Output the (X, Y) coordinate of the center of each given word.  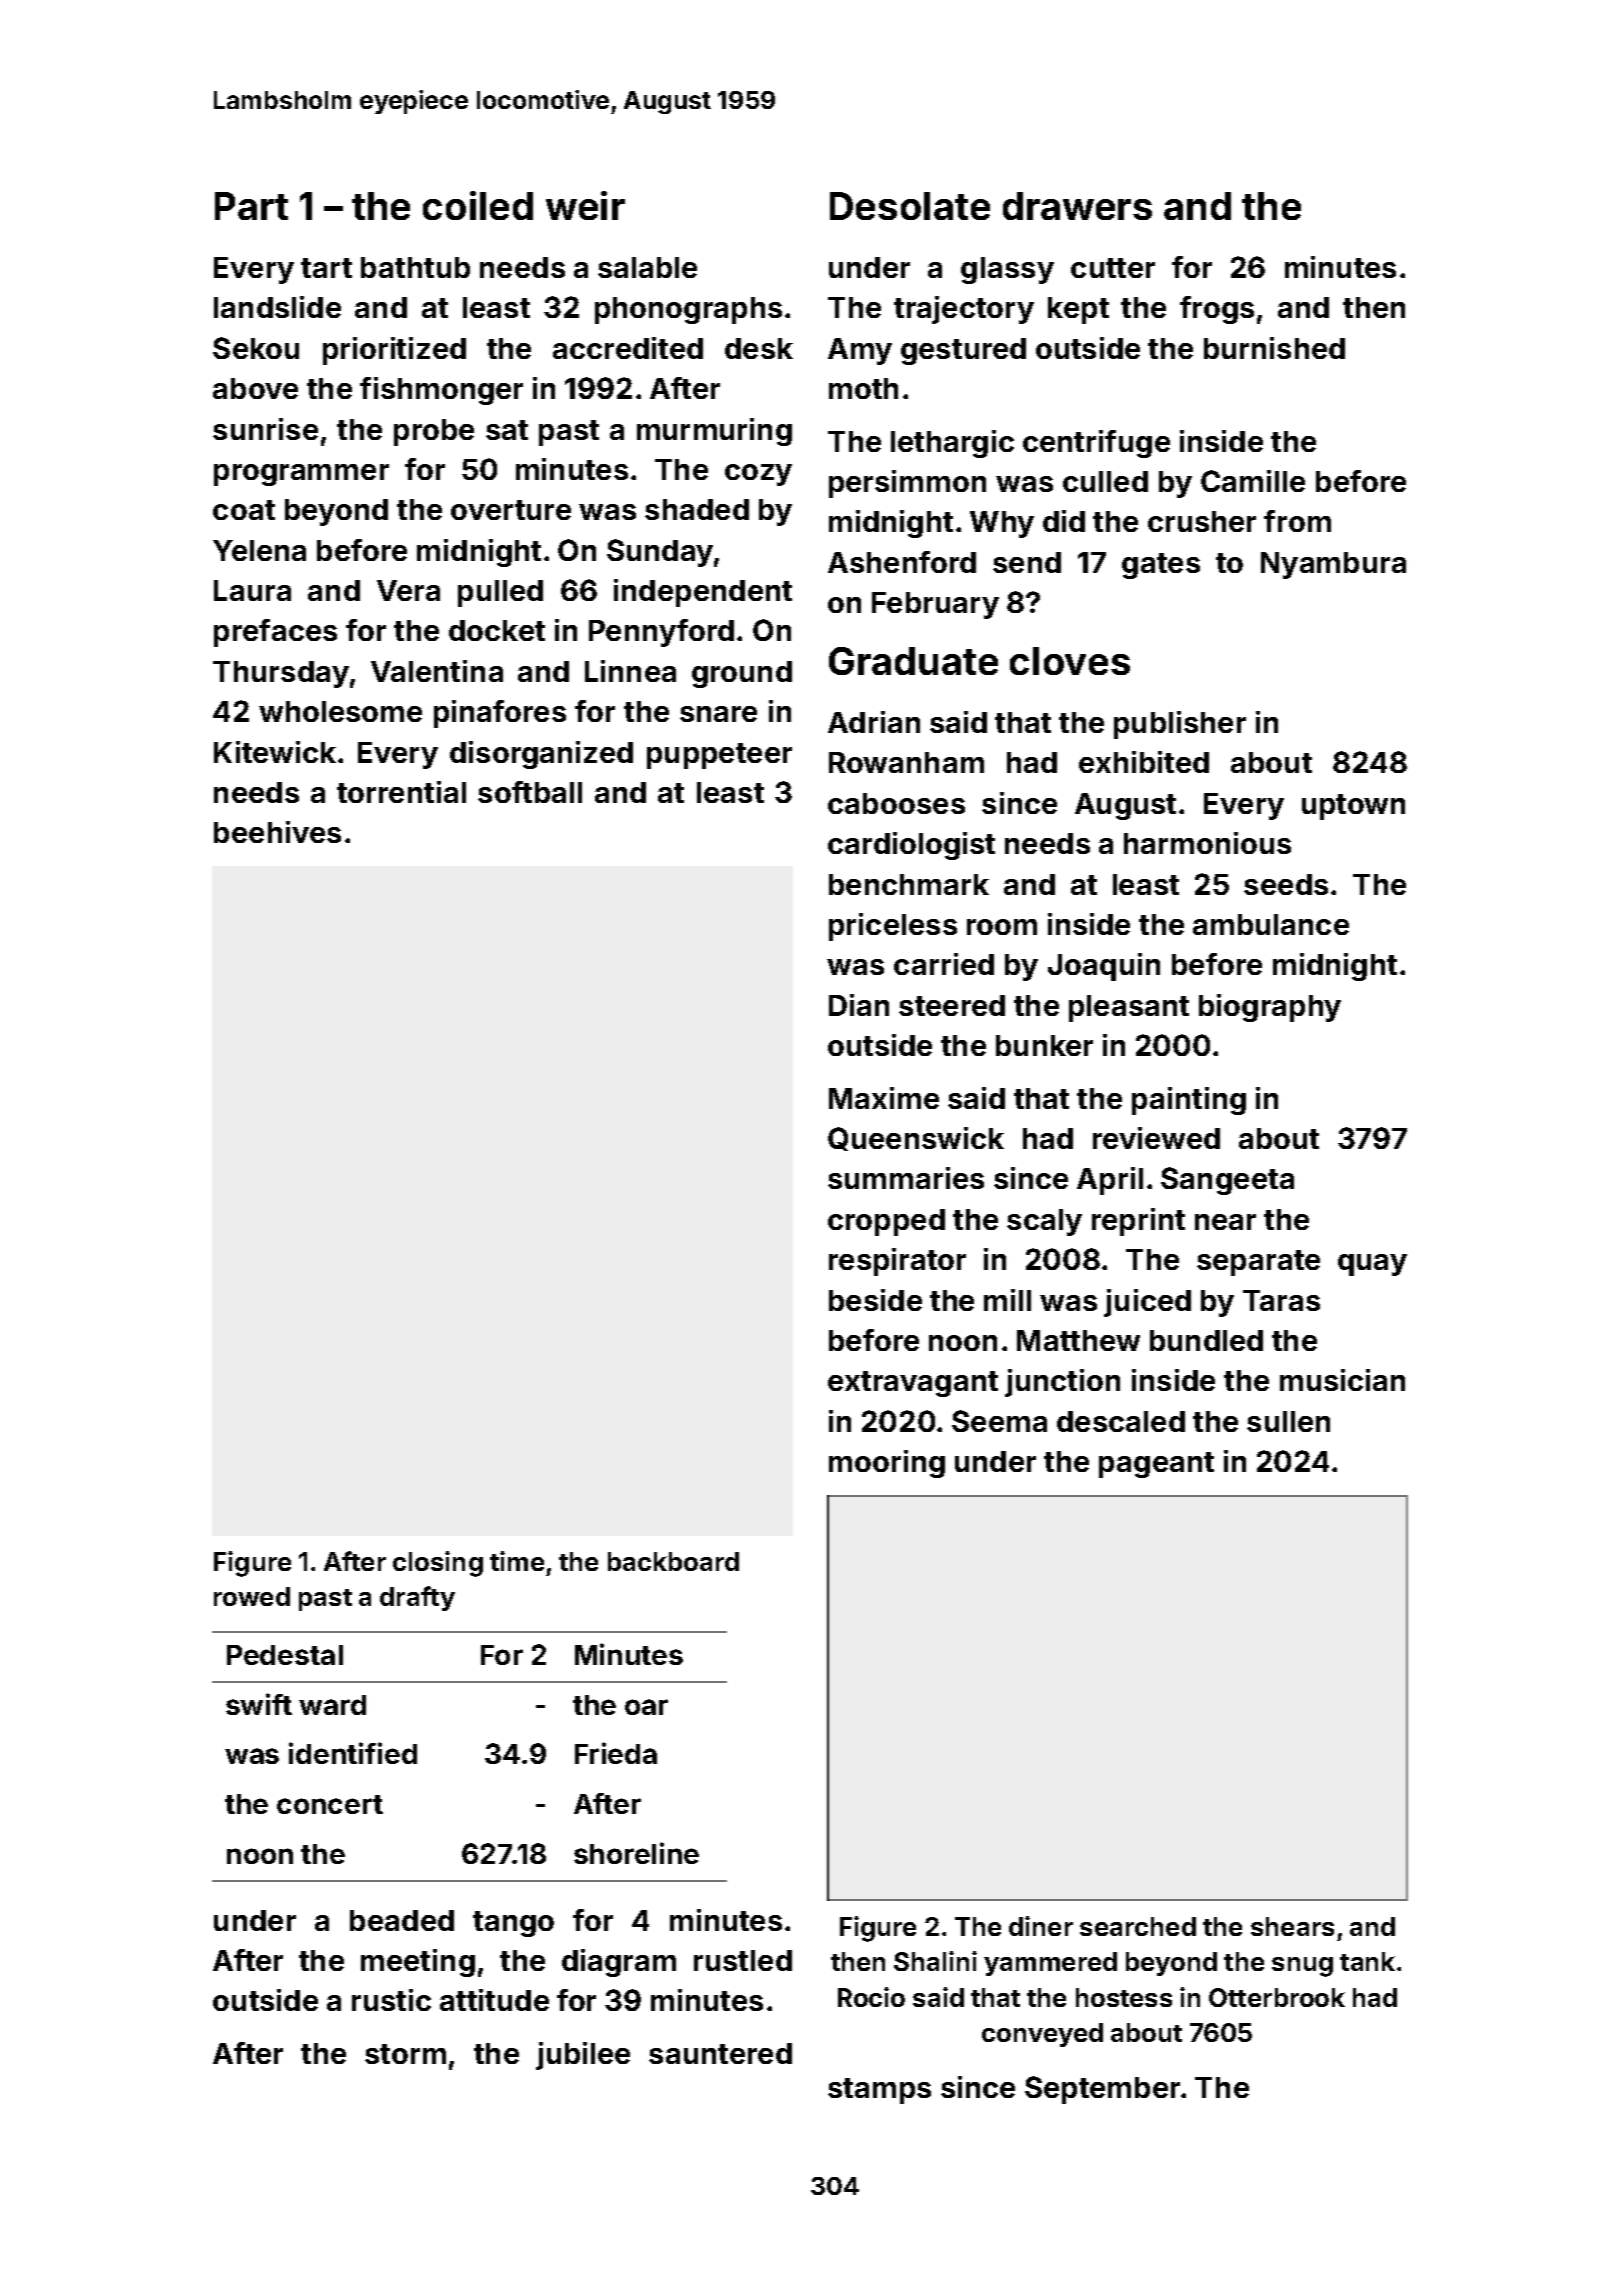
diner (1041, 1926)
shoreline (636, 1853)
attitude (494, 2000)
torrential (401, 792)
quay (1372, 1265)
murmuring (714, 432)
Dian (859, 1005)
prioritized (394, 351)
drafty (417, 1598)
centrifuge (1096, 444)
